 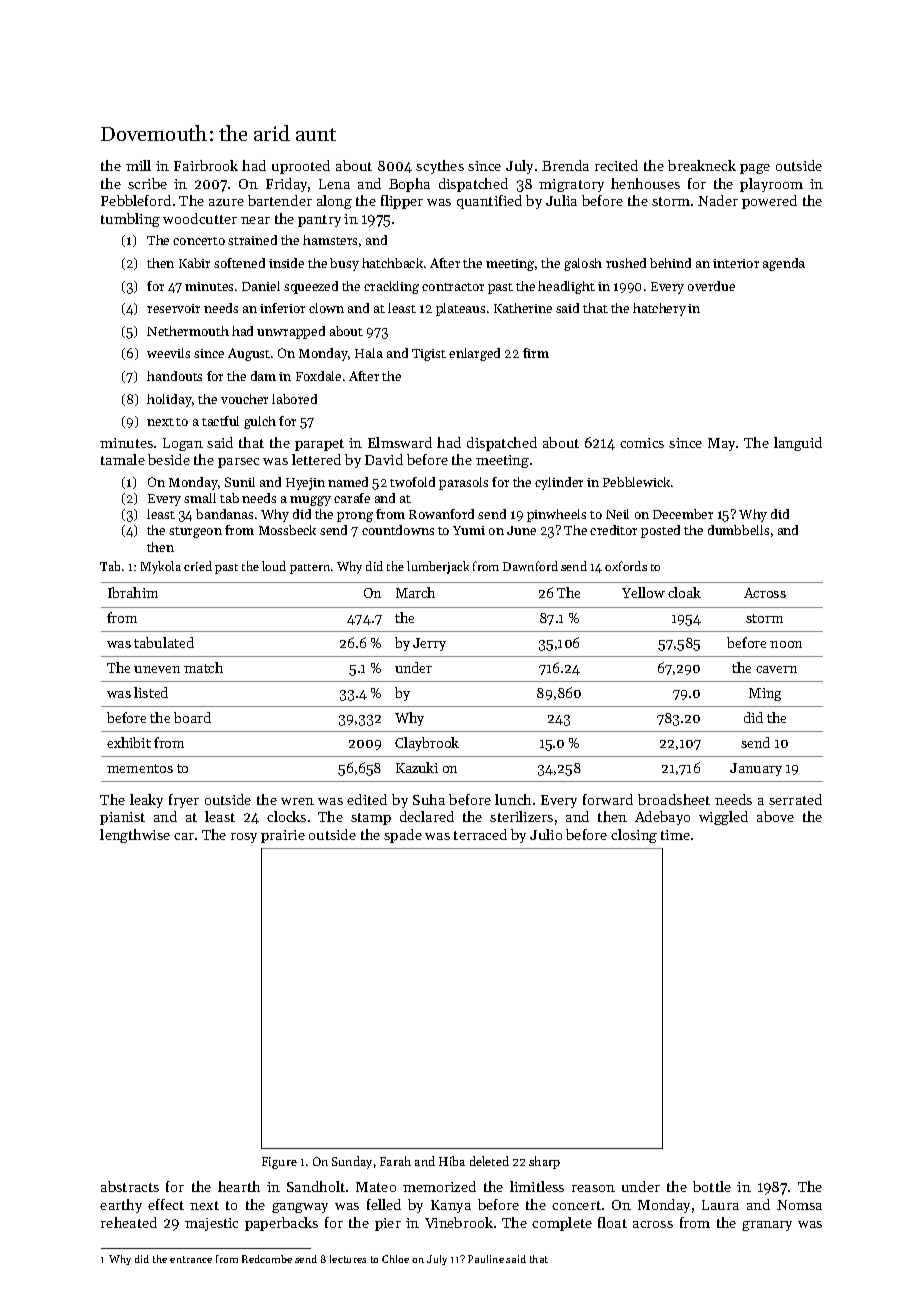 I want to click on Ibrahim, so click(x=133, y=592).
